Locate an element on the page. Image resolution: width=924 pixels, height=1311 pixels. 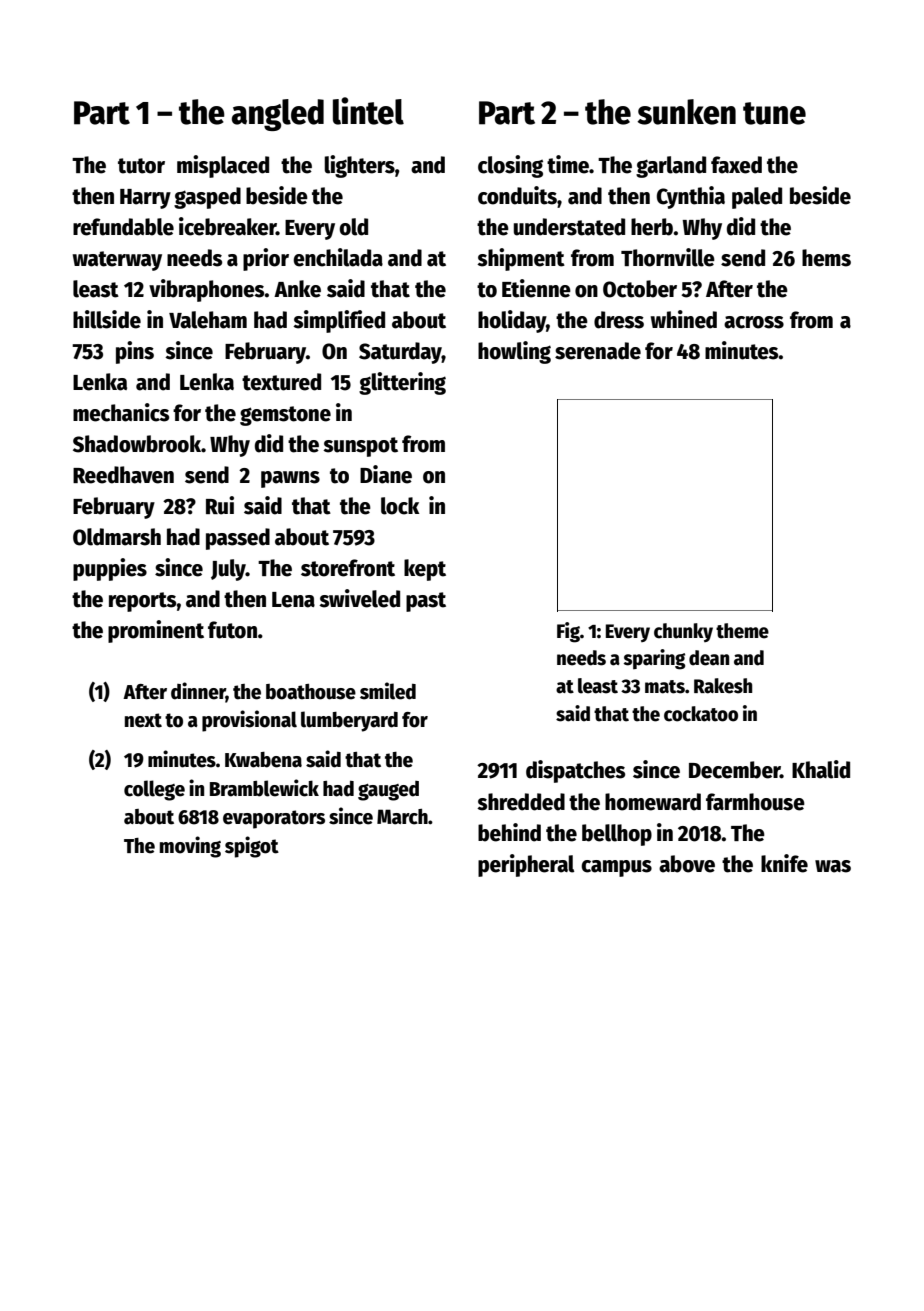
moving is located at coordinates (190, 847).
